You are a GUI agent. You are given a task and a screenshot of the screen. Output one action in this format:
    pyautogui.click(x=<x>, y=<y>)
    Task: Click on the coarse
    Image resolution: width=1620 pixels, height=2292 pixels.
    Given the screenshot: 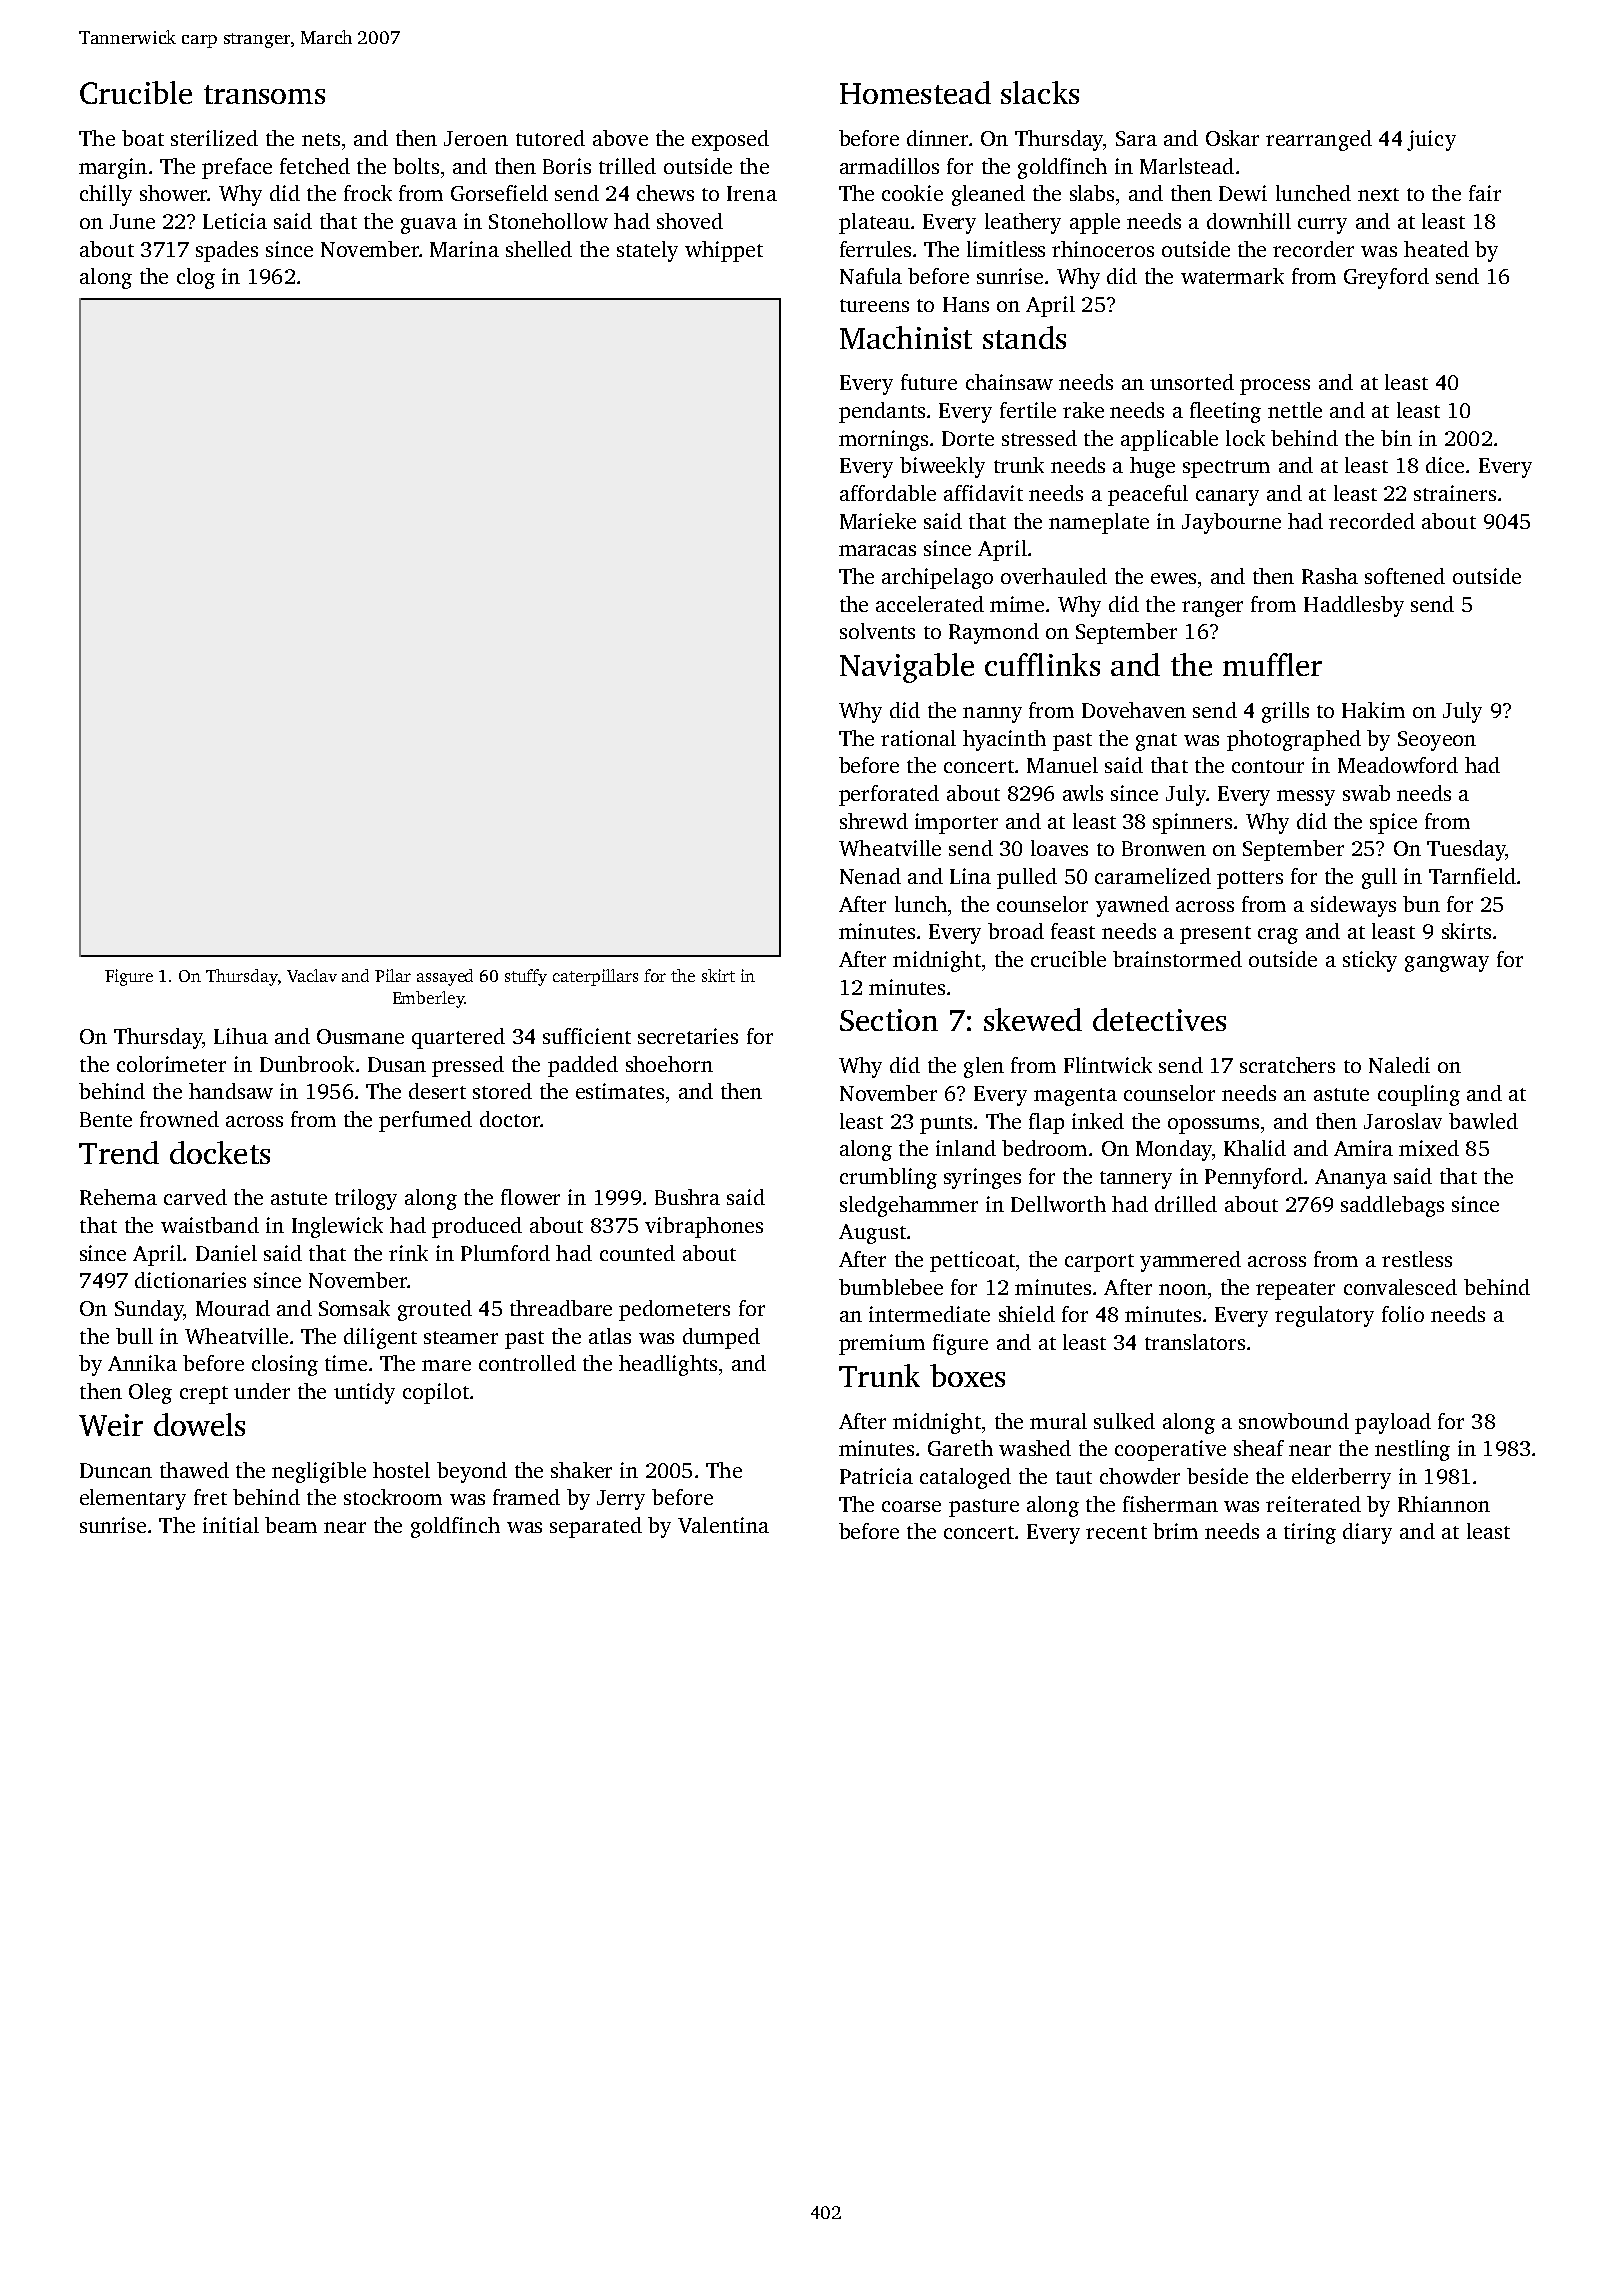 What is the action you would take?
    pyautogui.click(x=911, y=1506)
